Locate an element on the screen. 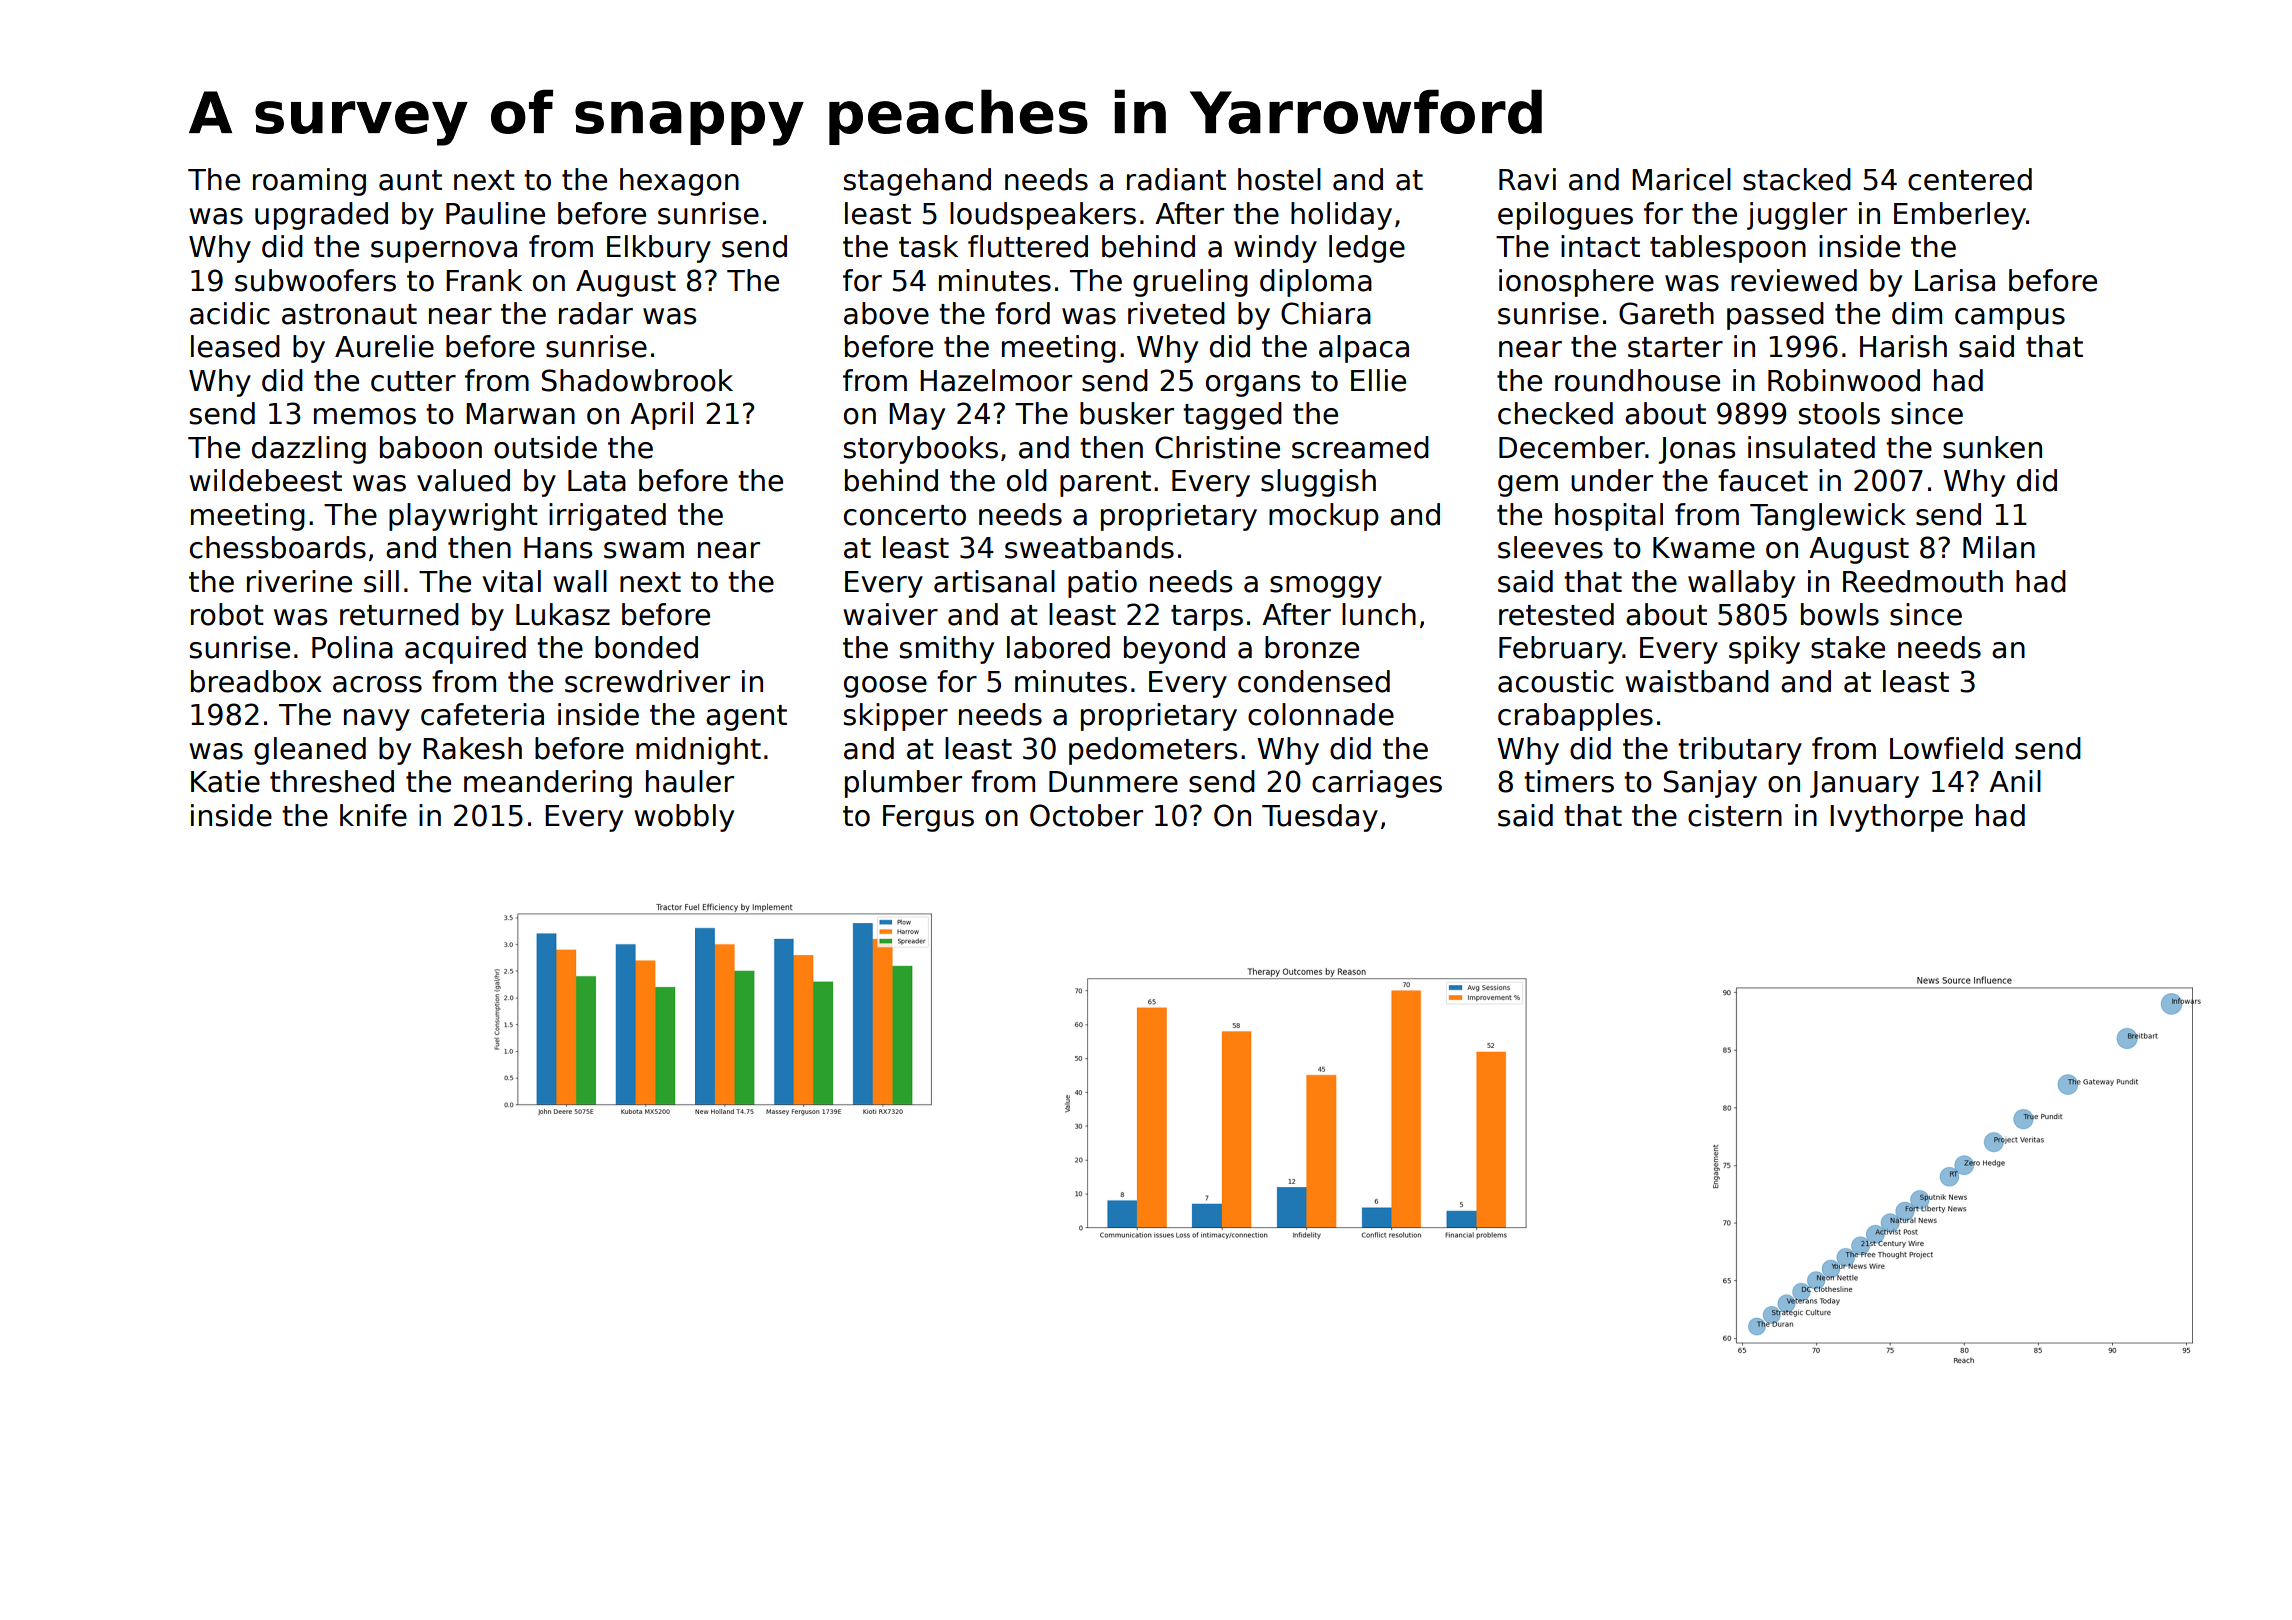  meandering is located at coordinates (548, 784).
